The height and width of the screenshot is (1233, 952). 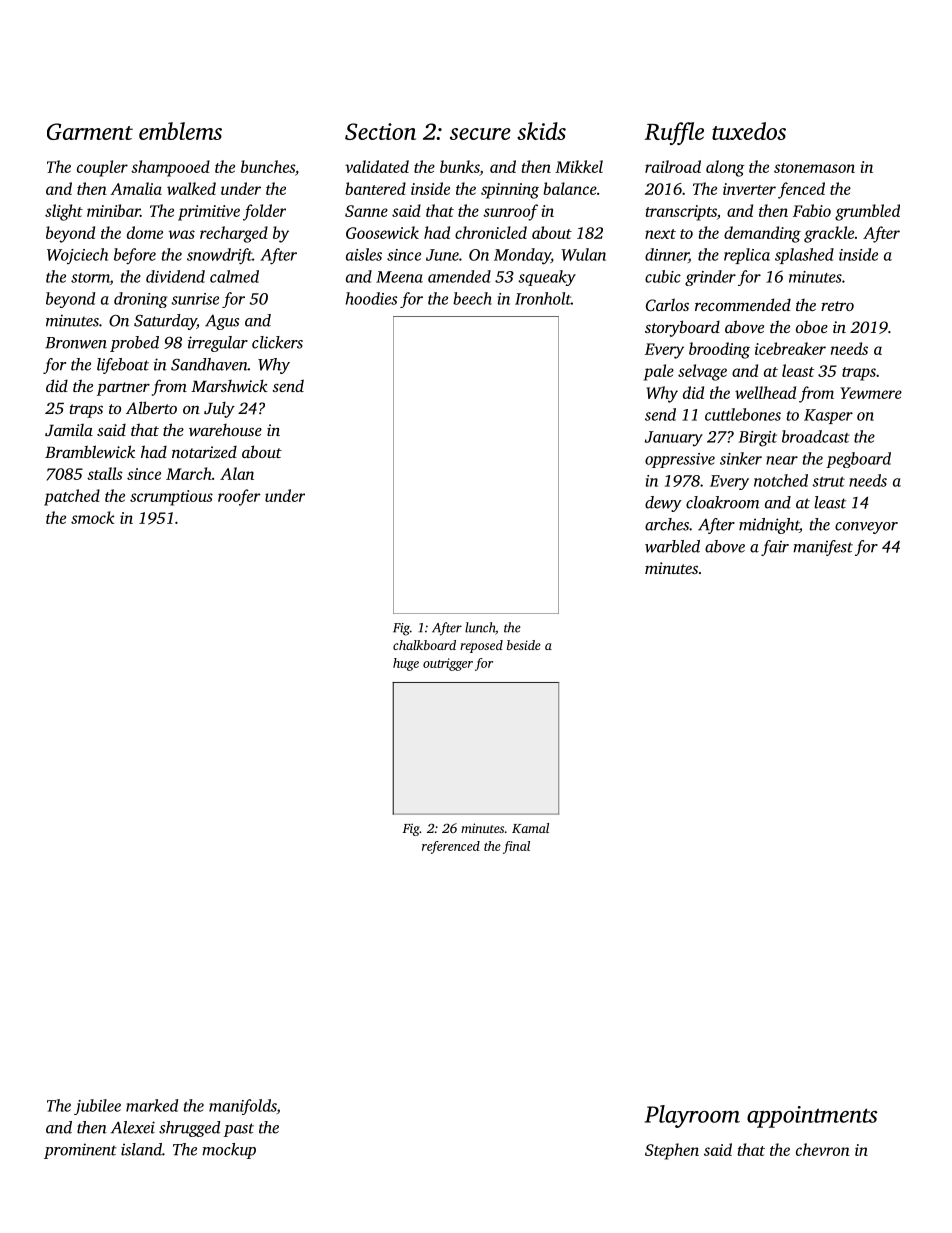 What do you see at coordinates (749, 131) in the screenshot?
I see `tuxedos` at bounding box center [749, 131].
